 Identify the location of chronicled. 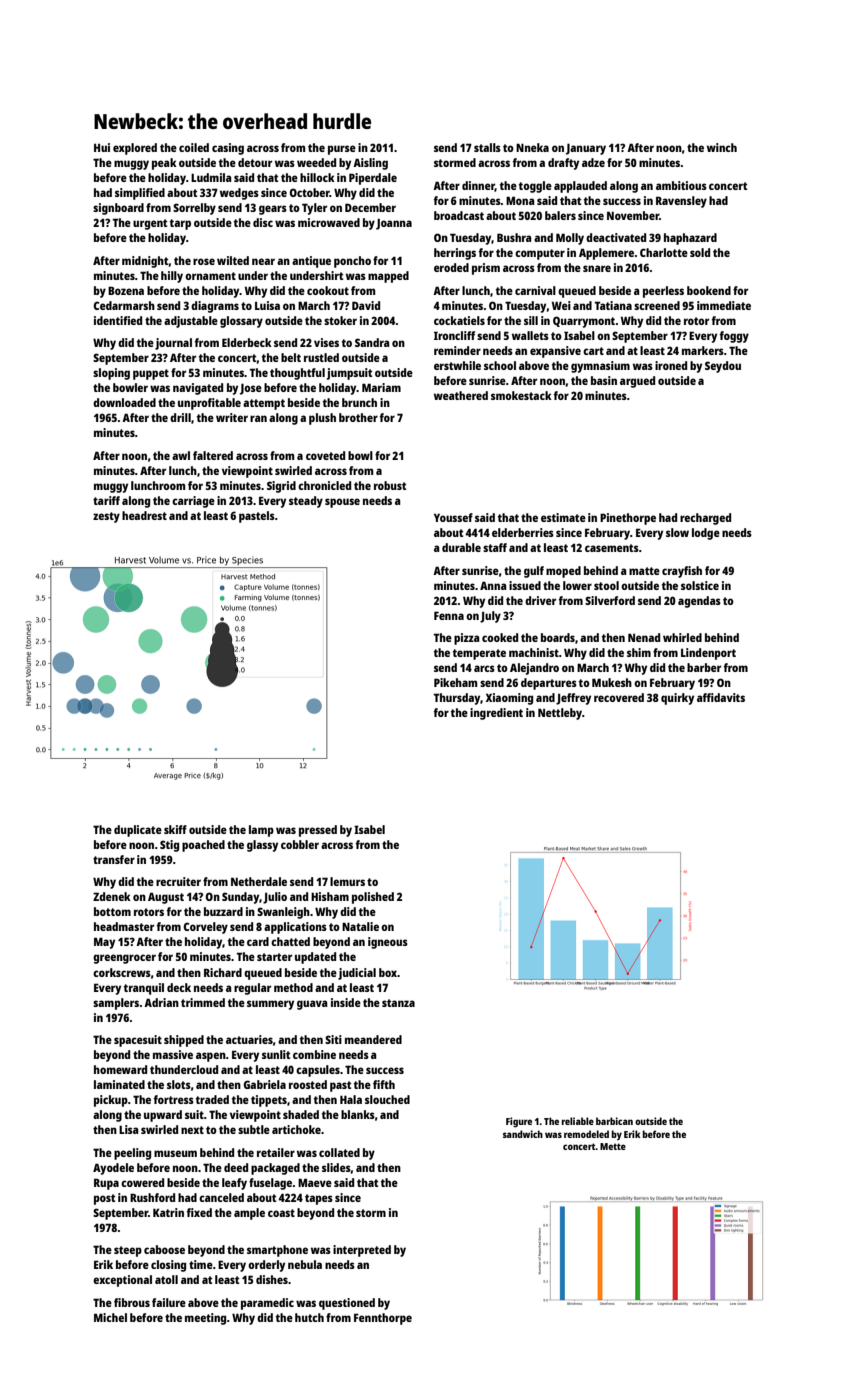
(324, 485).
